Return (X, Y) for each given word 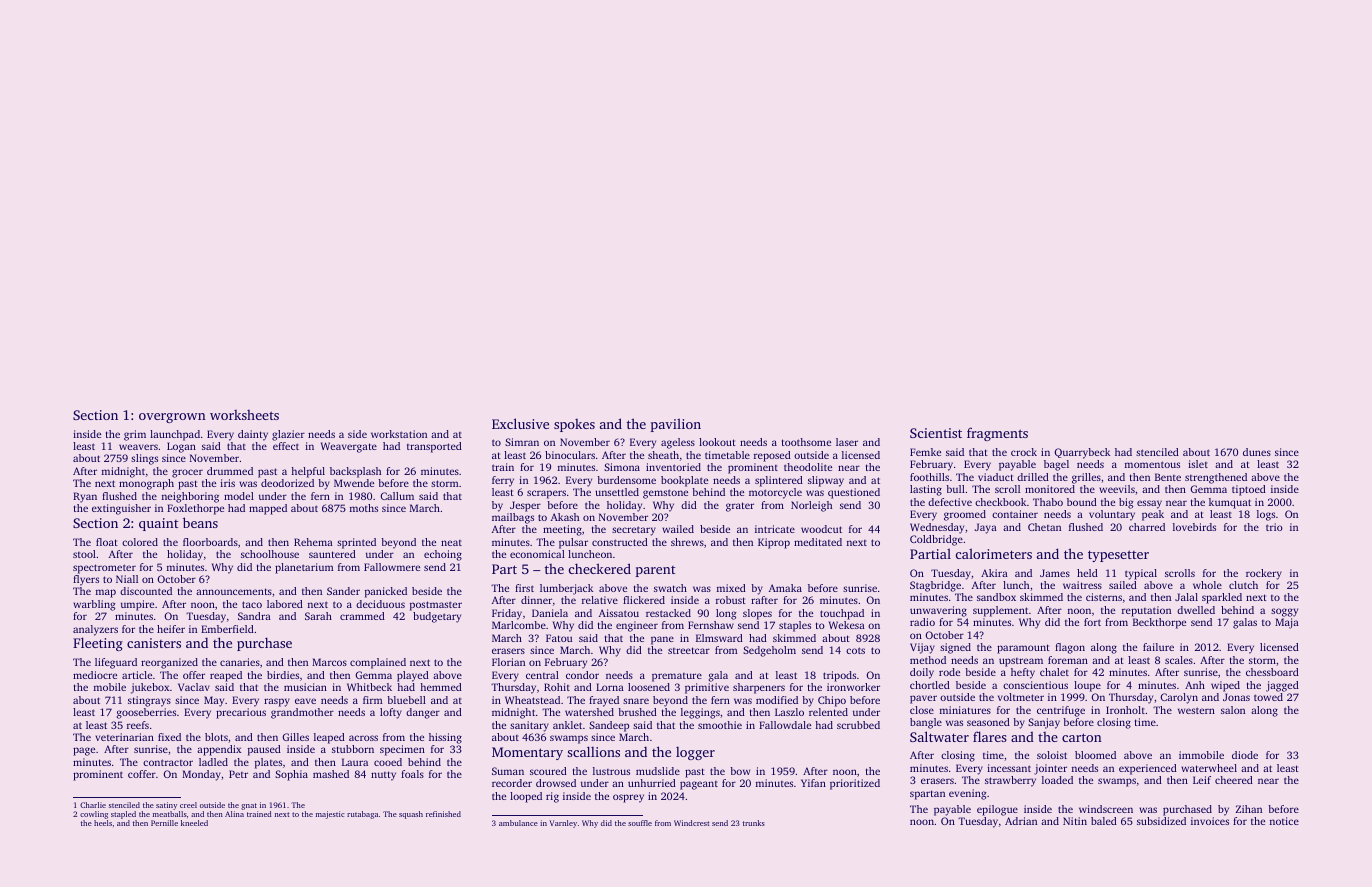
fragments (997, 434)
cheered (1234, 780)
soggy (1284, 612)
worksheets (244, 415)
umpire (137, 605)
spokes (574, 425)
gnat (249, 806)
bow (740, 771)
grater (740, 507)
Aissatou (619, 613)
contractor (168, 762)
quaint (158, 524)
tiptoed (1249, 490)
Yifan (813, 783)
